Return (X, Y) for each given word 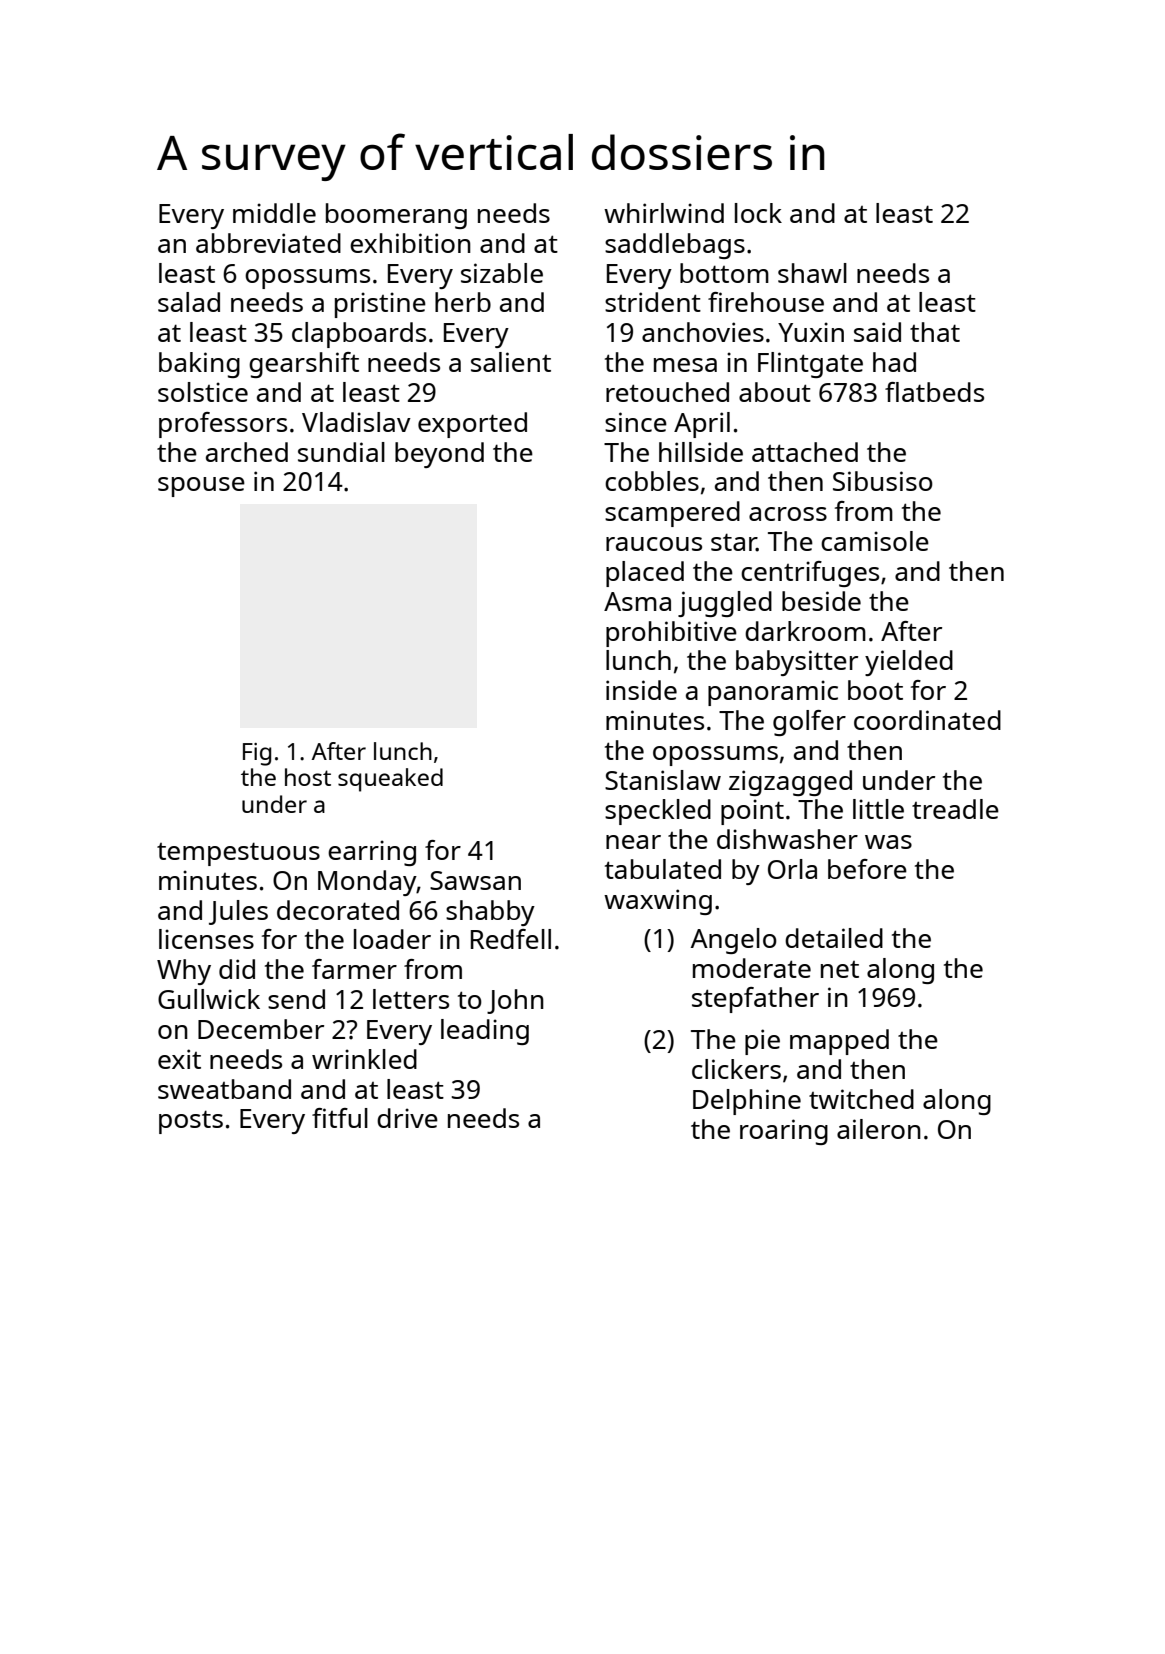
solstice (203, 392)
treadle (955, 809)
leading (485, 1032)
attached (805, 452)
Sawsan (475, 880)
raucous (654, 544)
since (636, 422)
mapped (839, 1042)
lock (758, 213)
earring (372, 853)
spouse (201, 487)
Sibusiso (883, 481)
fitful (340, 1118)
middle (274, 213)
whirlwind (664, 213)
